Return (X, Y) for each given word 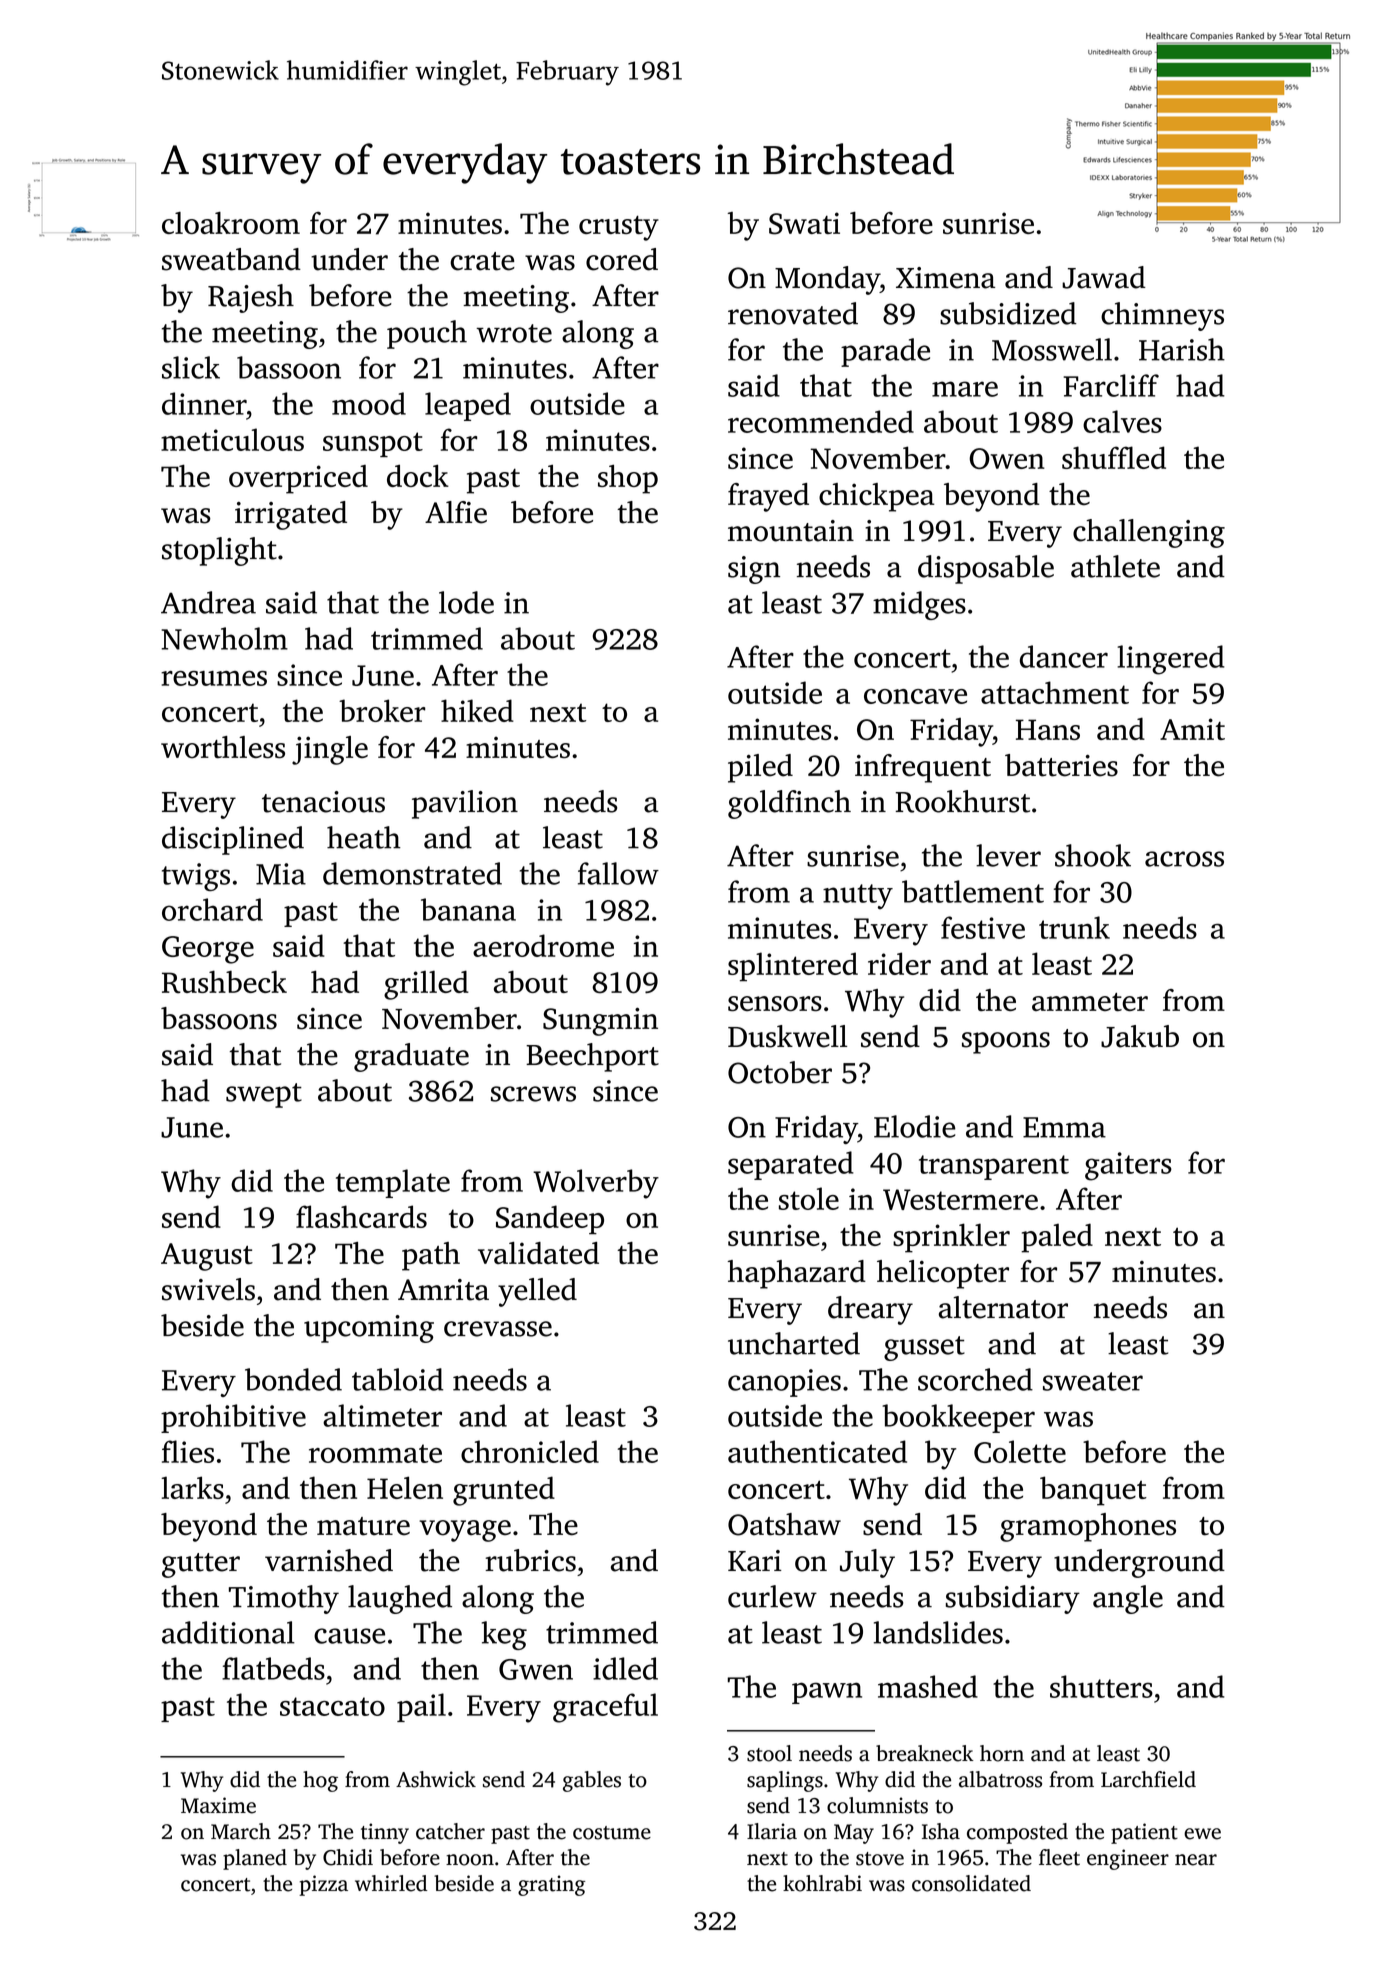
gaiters (1128, 1166)
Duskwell (787, 1036)
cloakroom (231, 223)
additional (228, 1632)
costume (612, 1833)
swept (264, 1095)
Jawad (1104, 277)
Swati (804, 223)
